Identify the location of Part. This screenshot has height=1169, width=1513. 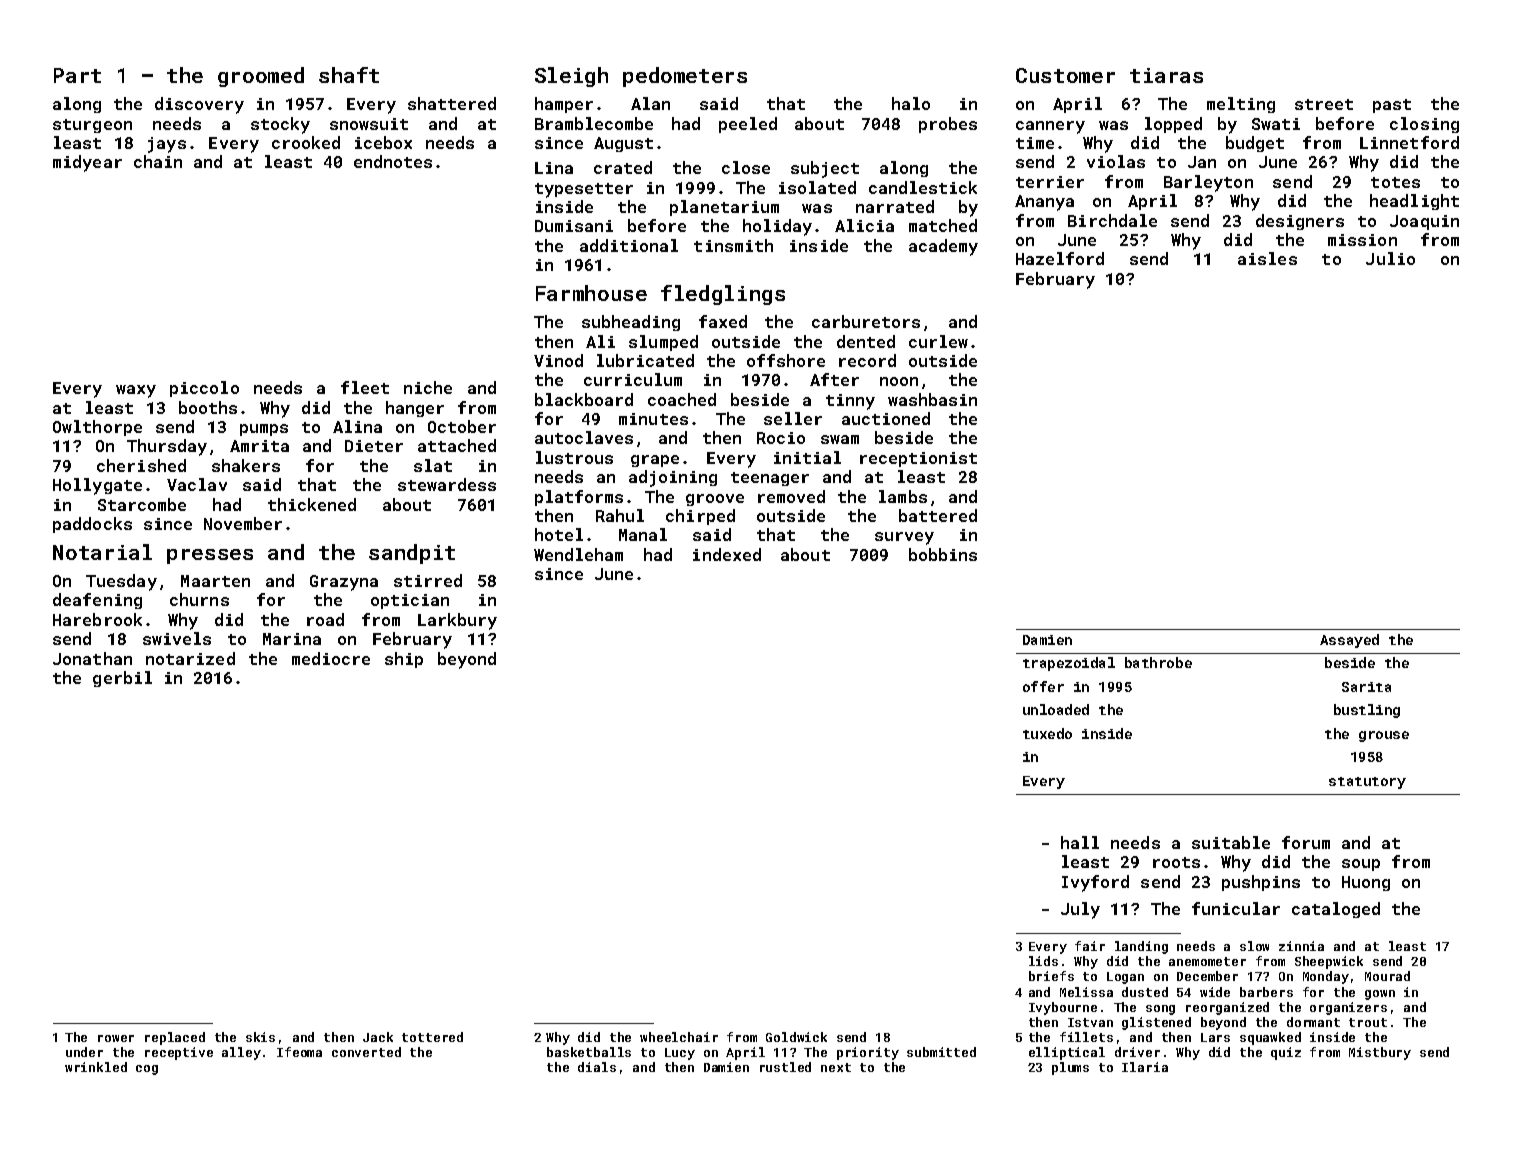
(77, 75).
